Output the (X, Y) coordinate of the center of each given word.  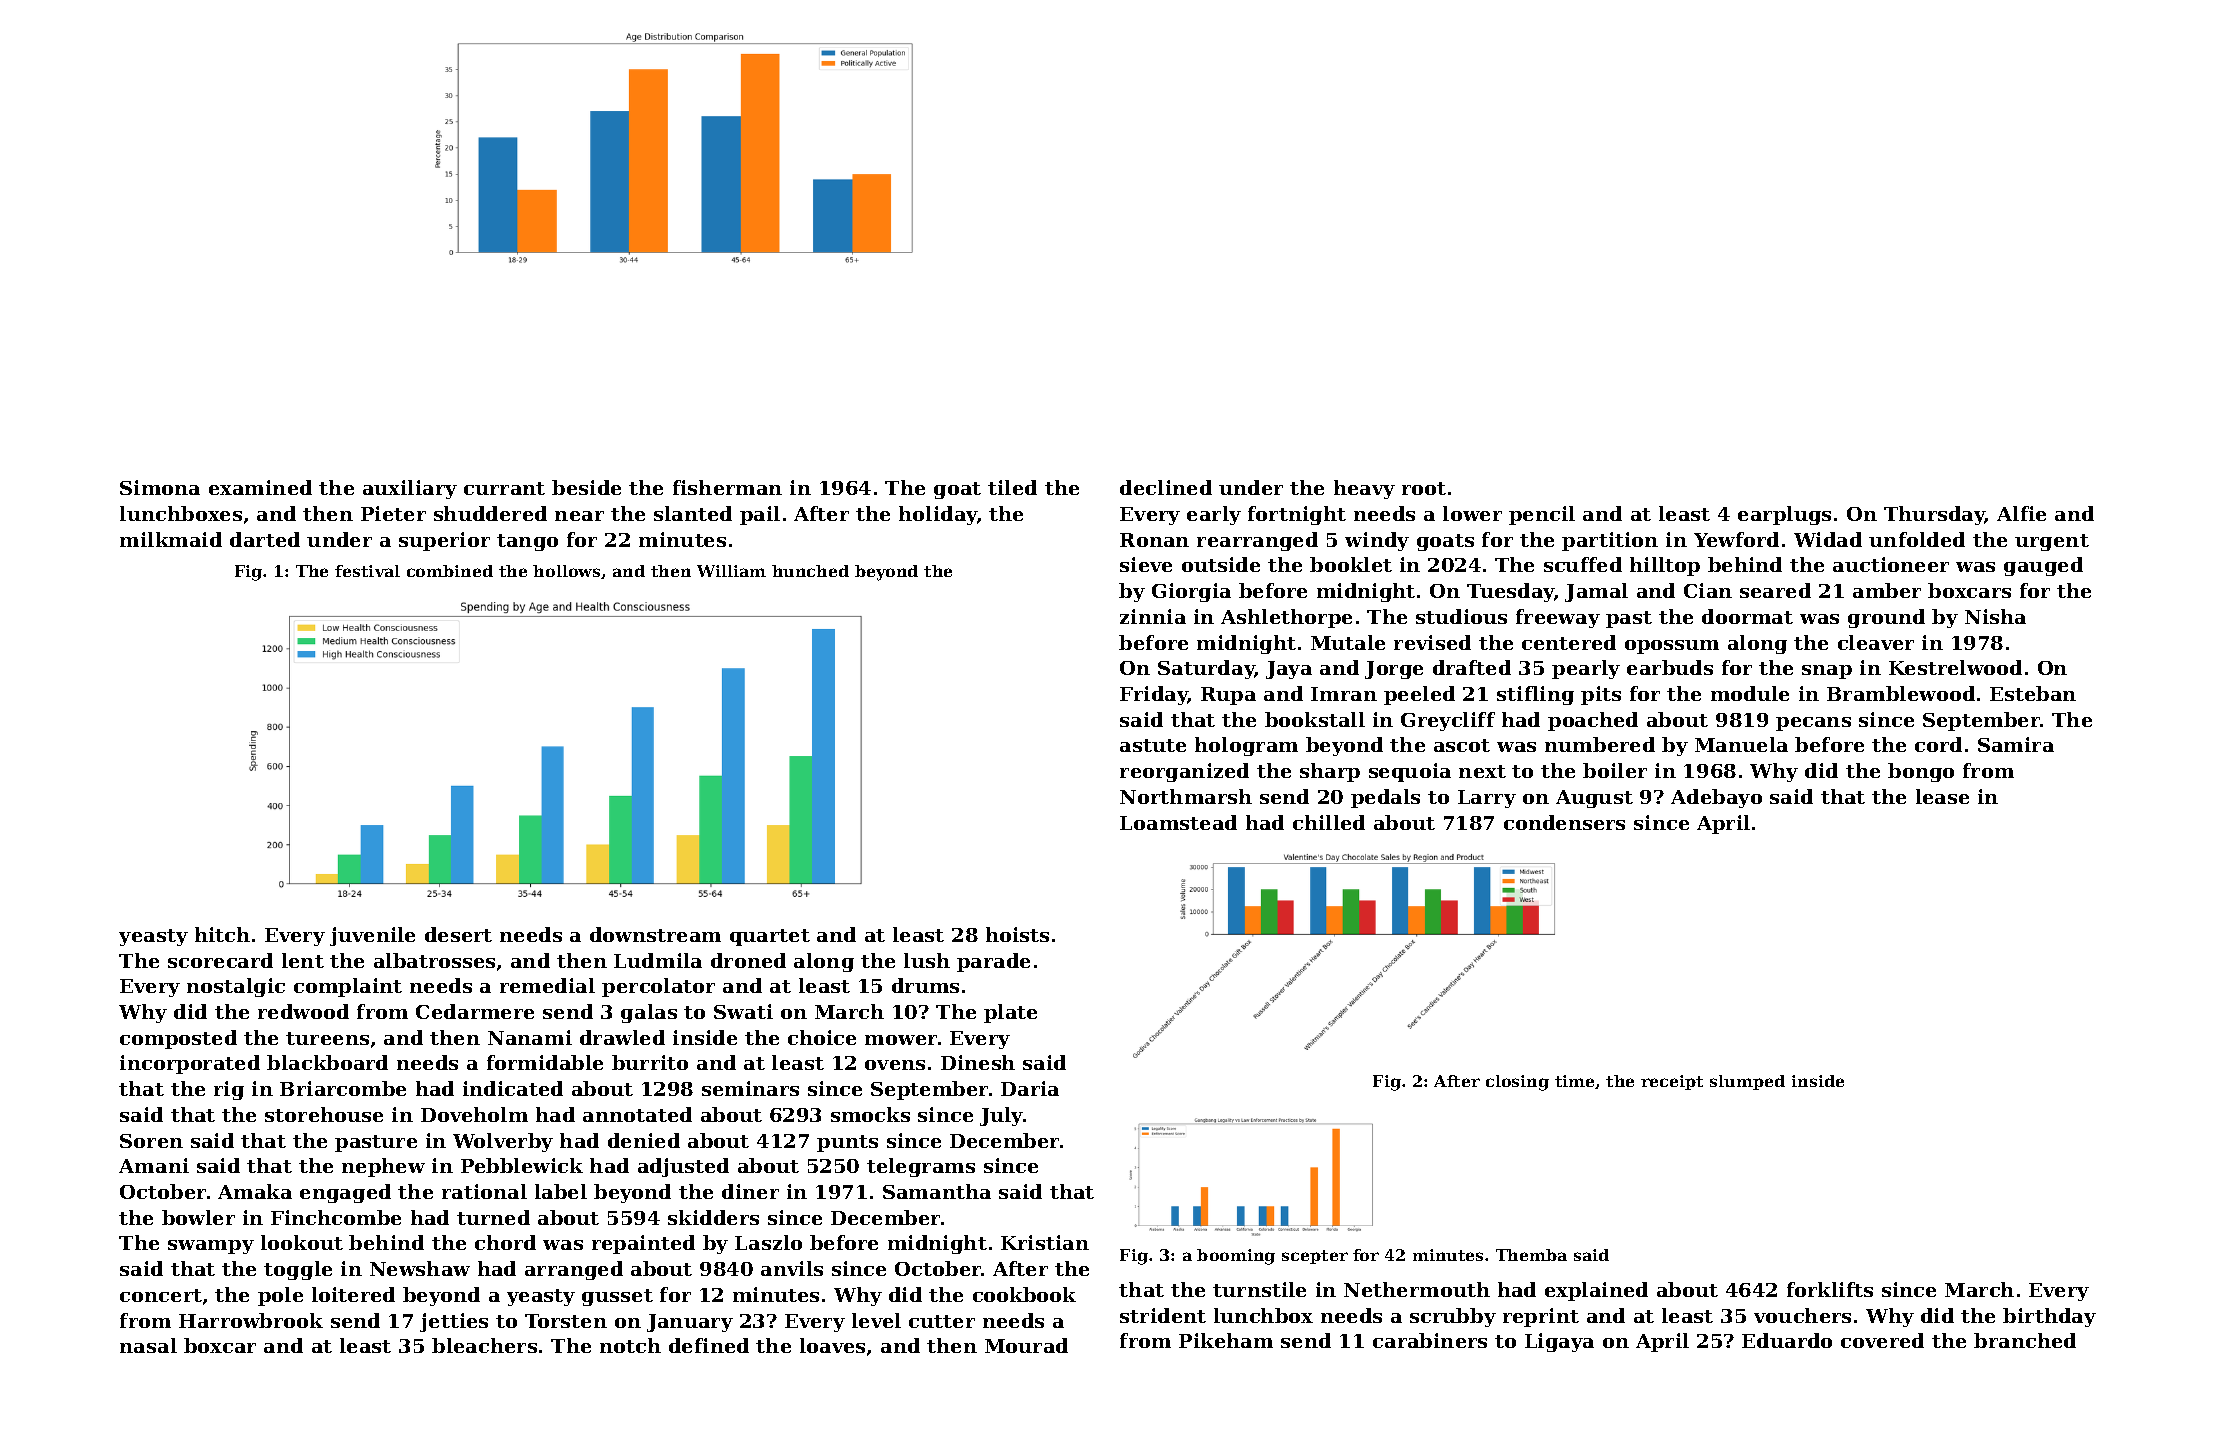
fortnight (1297, 515)
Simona (160, 487)
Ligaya (1559, 1342)
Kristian (1045, 1242)
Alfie (2021, 513)
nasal (148, 1345)
